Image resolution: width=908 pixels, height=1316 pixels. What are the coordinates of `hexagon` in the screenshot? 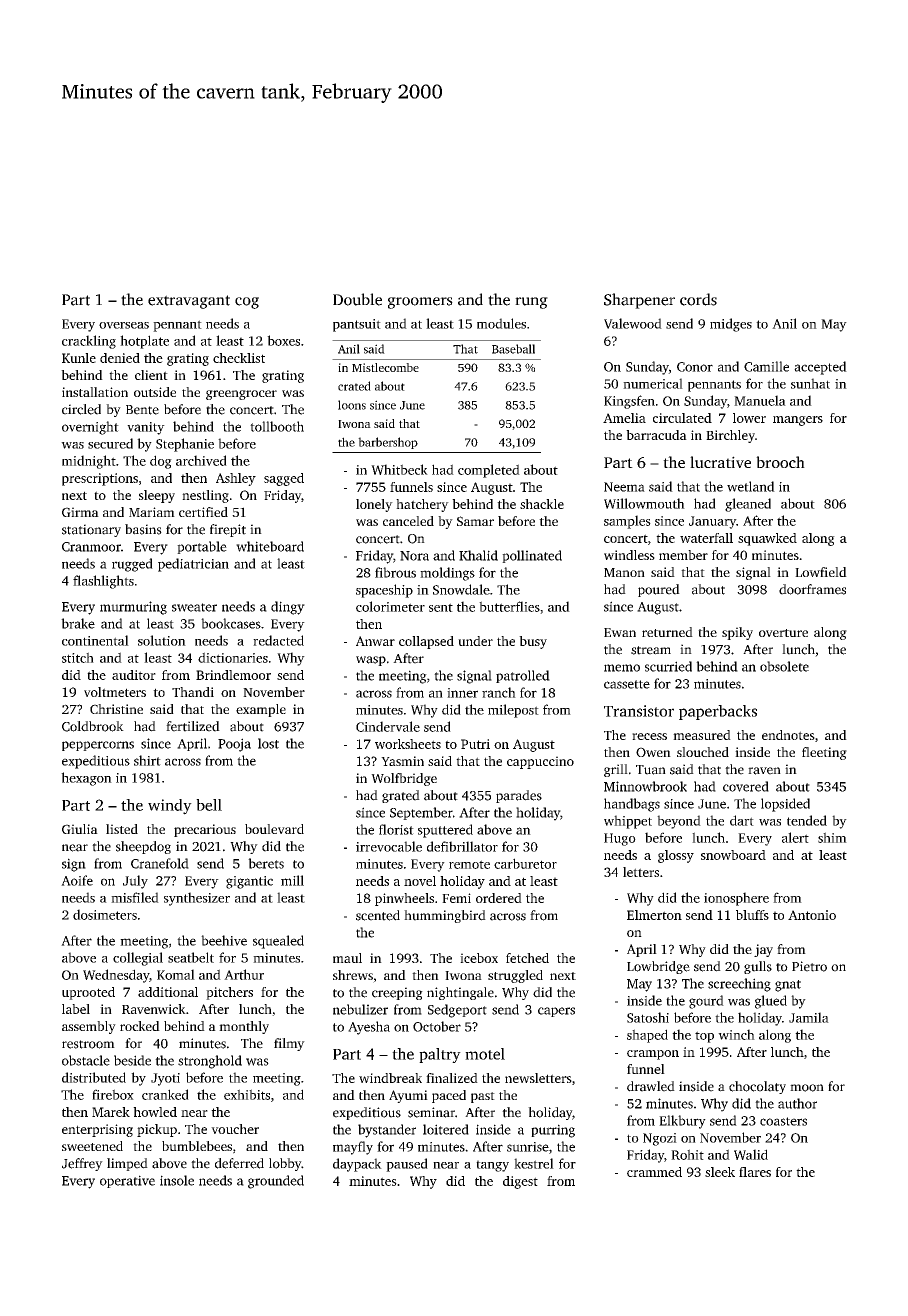 It's located at (86, 779).
